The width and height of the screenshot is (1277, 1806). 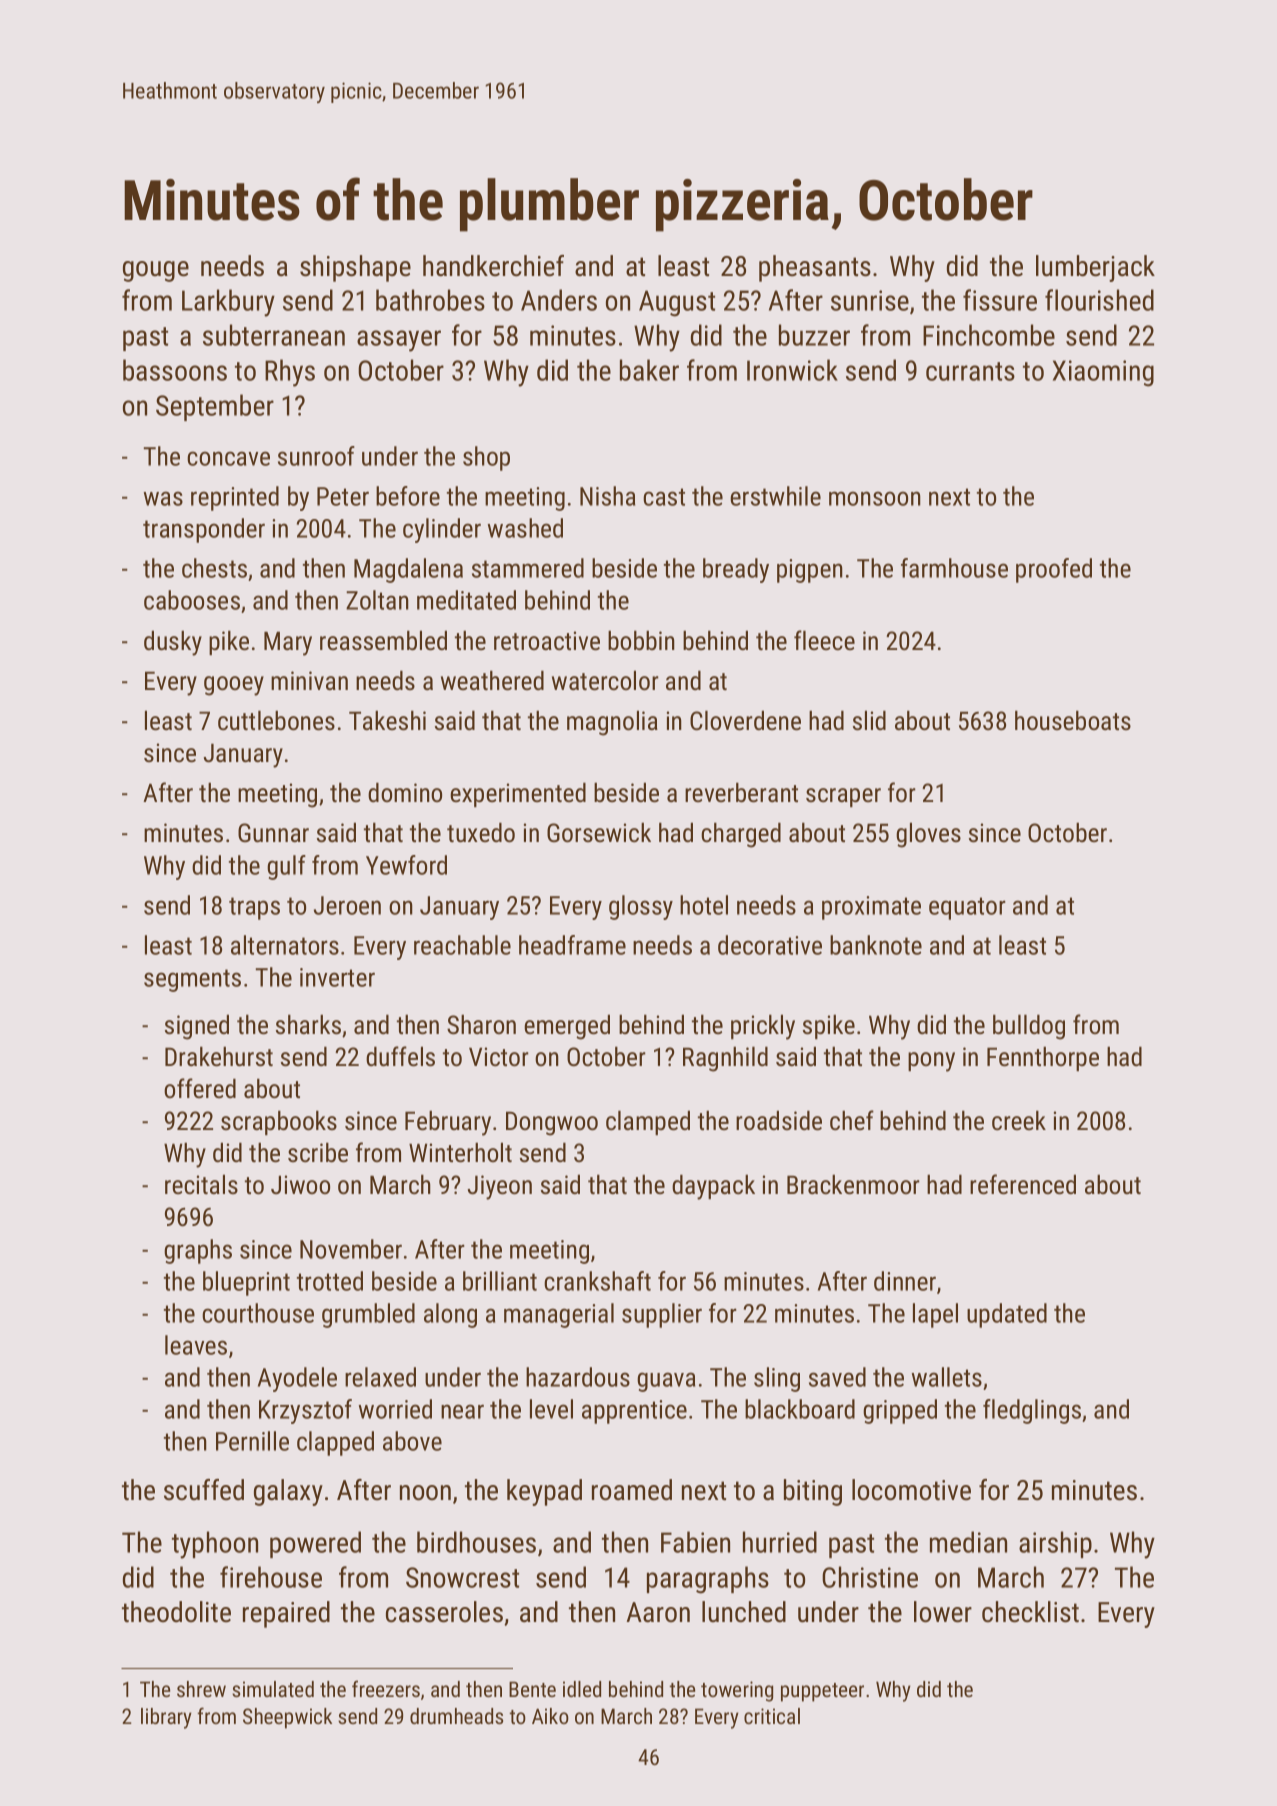 What do you see at coordinates (335, 1443) in the screenshot?
I see `clapped` at bounding box center [335, 1443].
